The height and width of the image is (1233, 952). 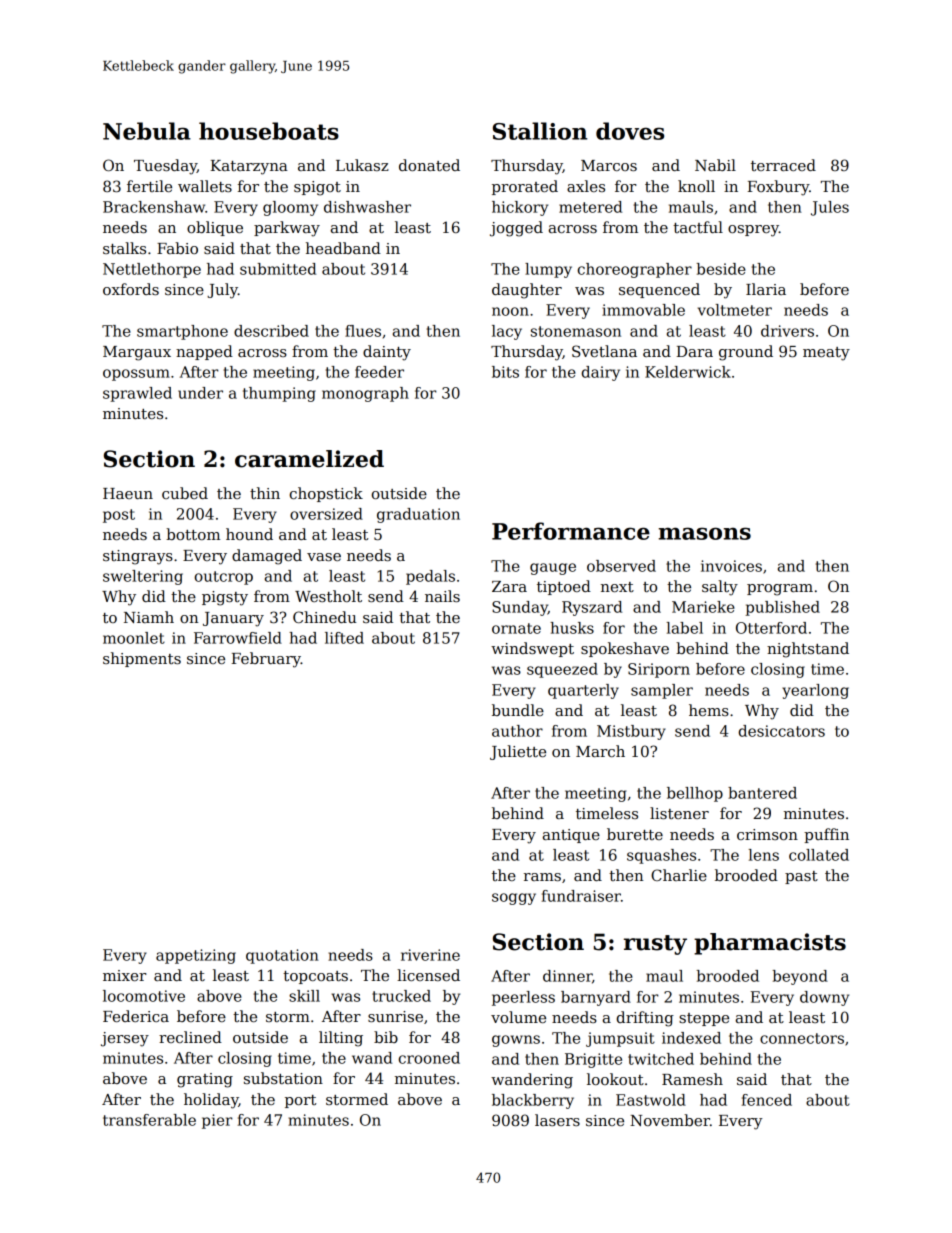 I want to click on Stallion, so click(x=540, y=131).
